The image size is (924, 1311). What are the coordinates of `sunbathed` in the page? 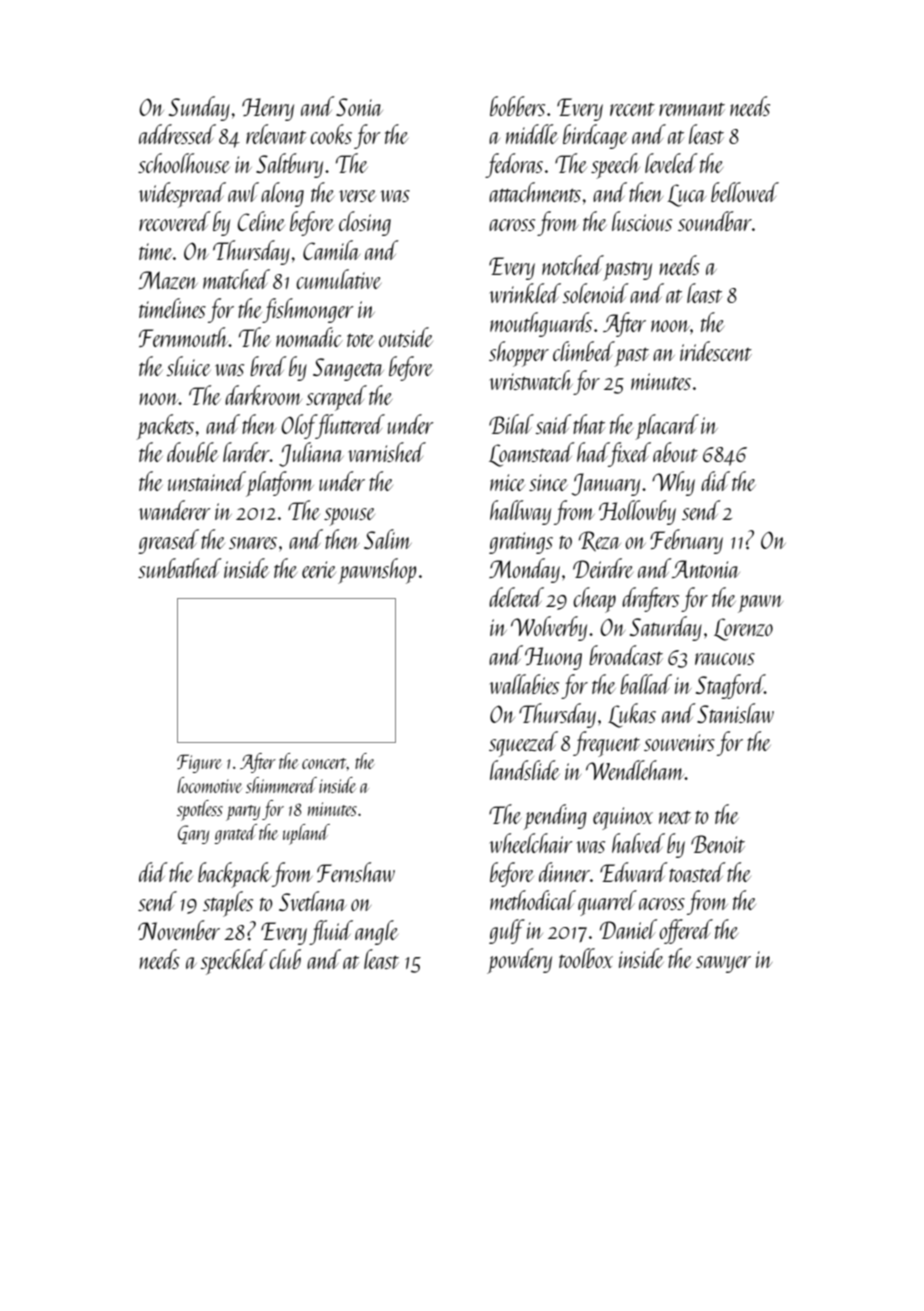 It's located at (180, 568).
